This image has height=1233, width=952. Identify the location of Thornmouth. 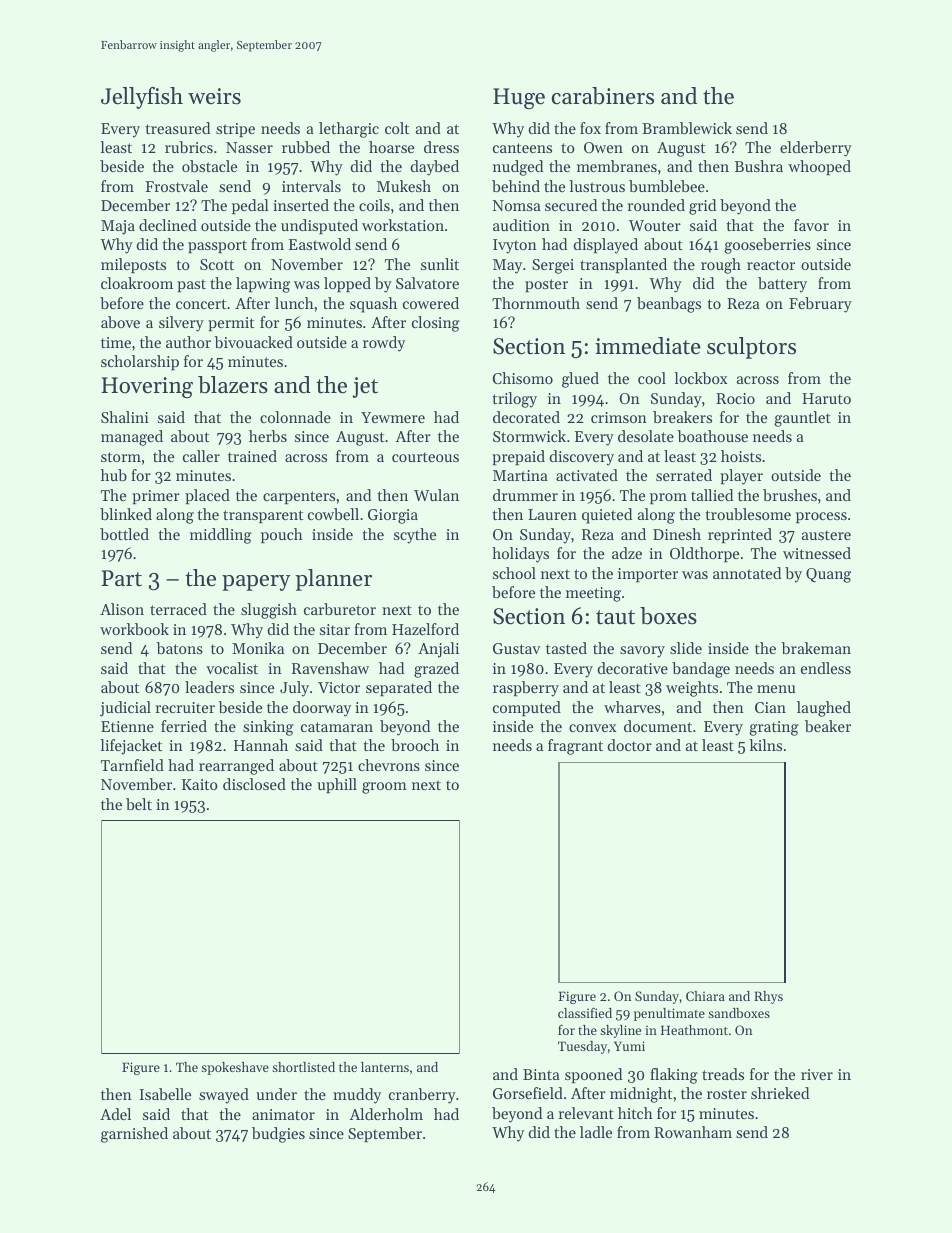
(536, 303).
